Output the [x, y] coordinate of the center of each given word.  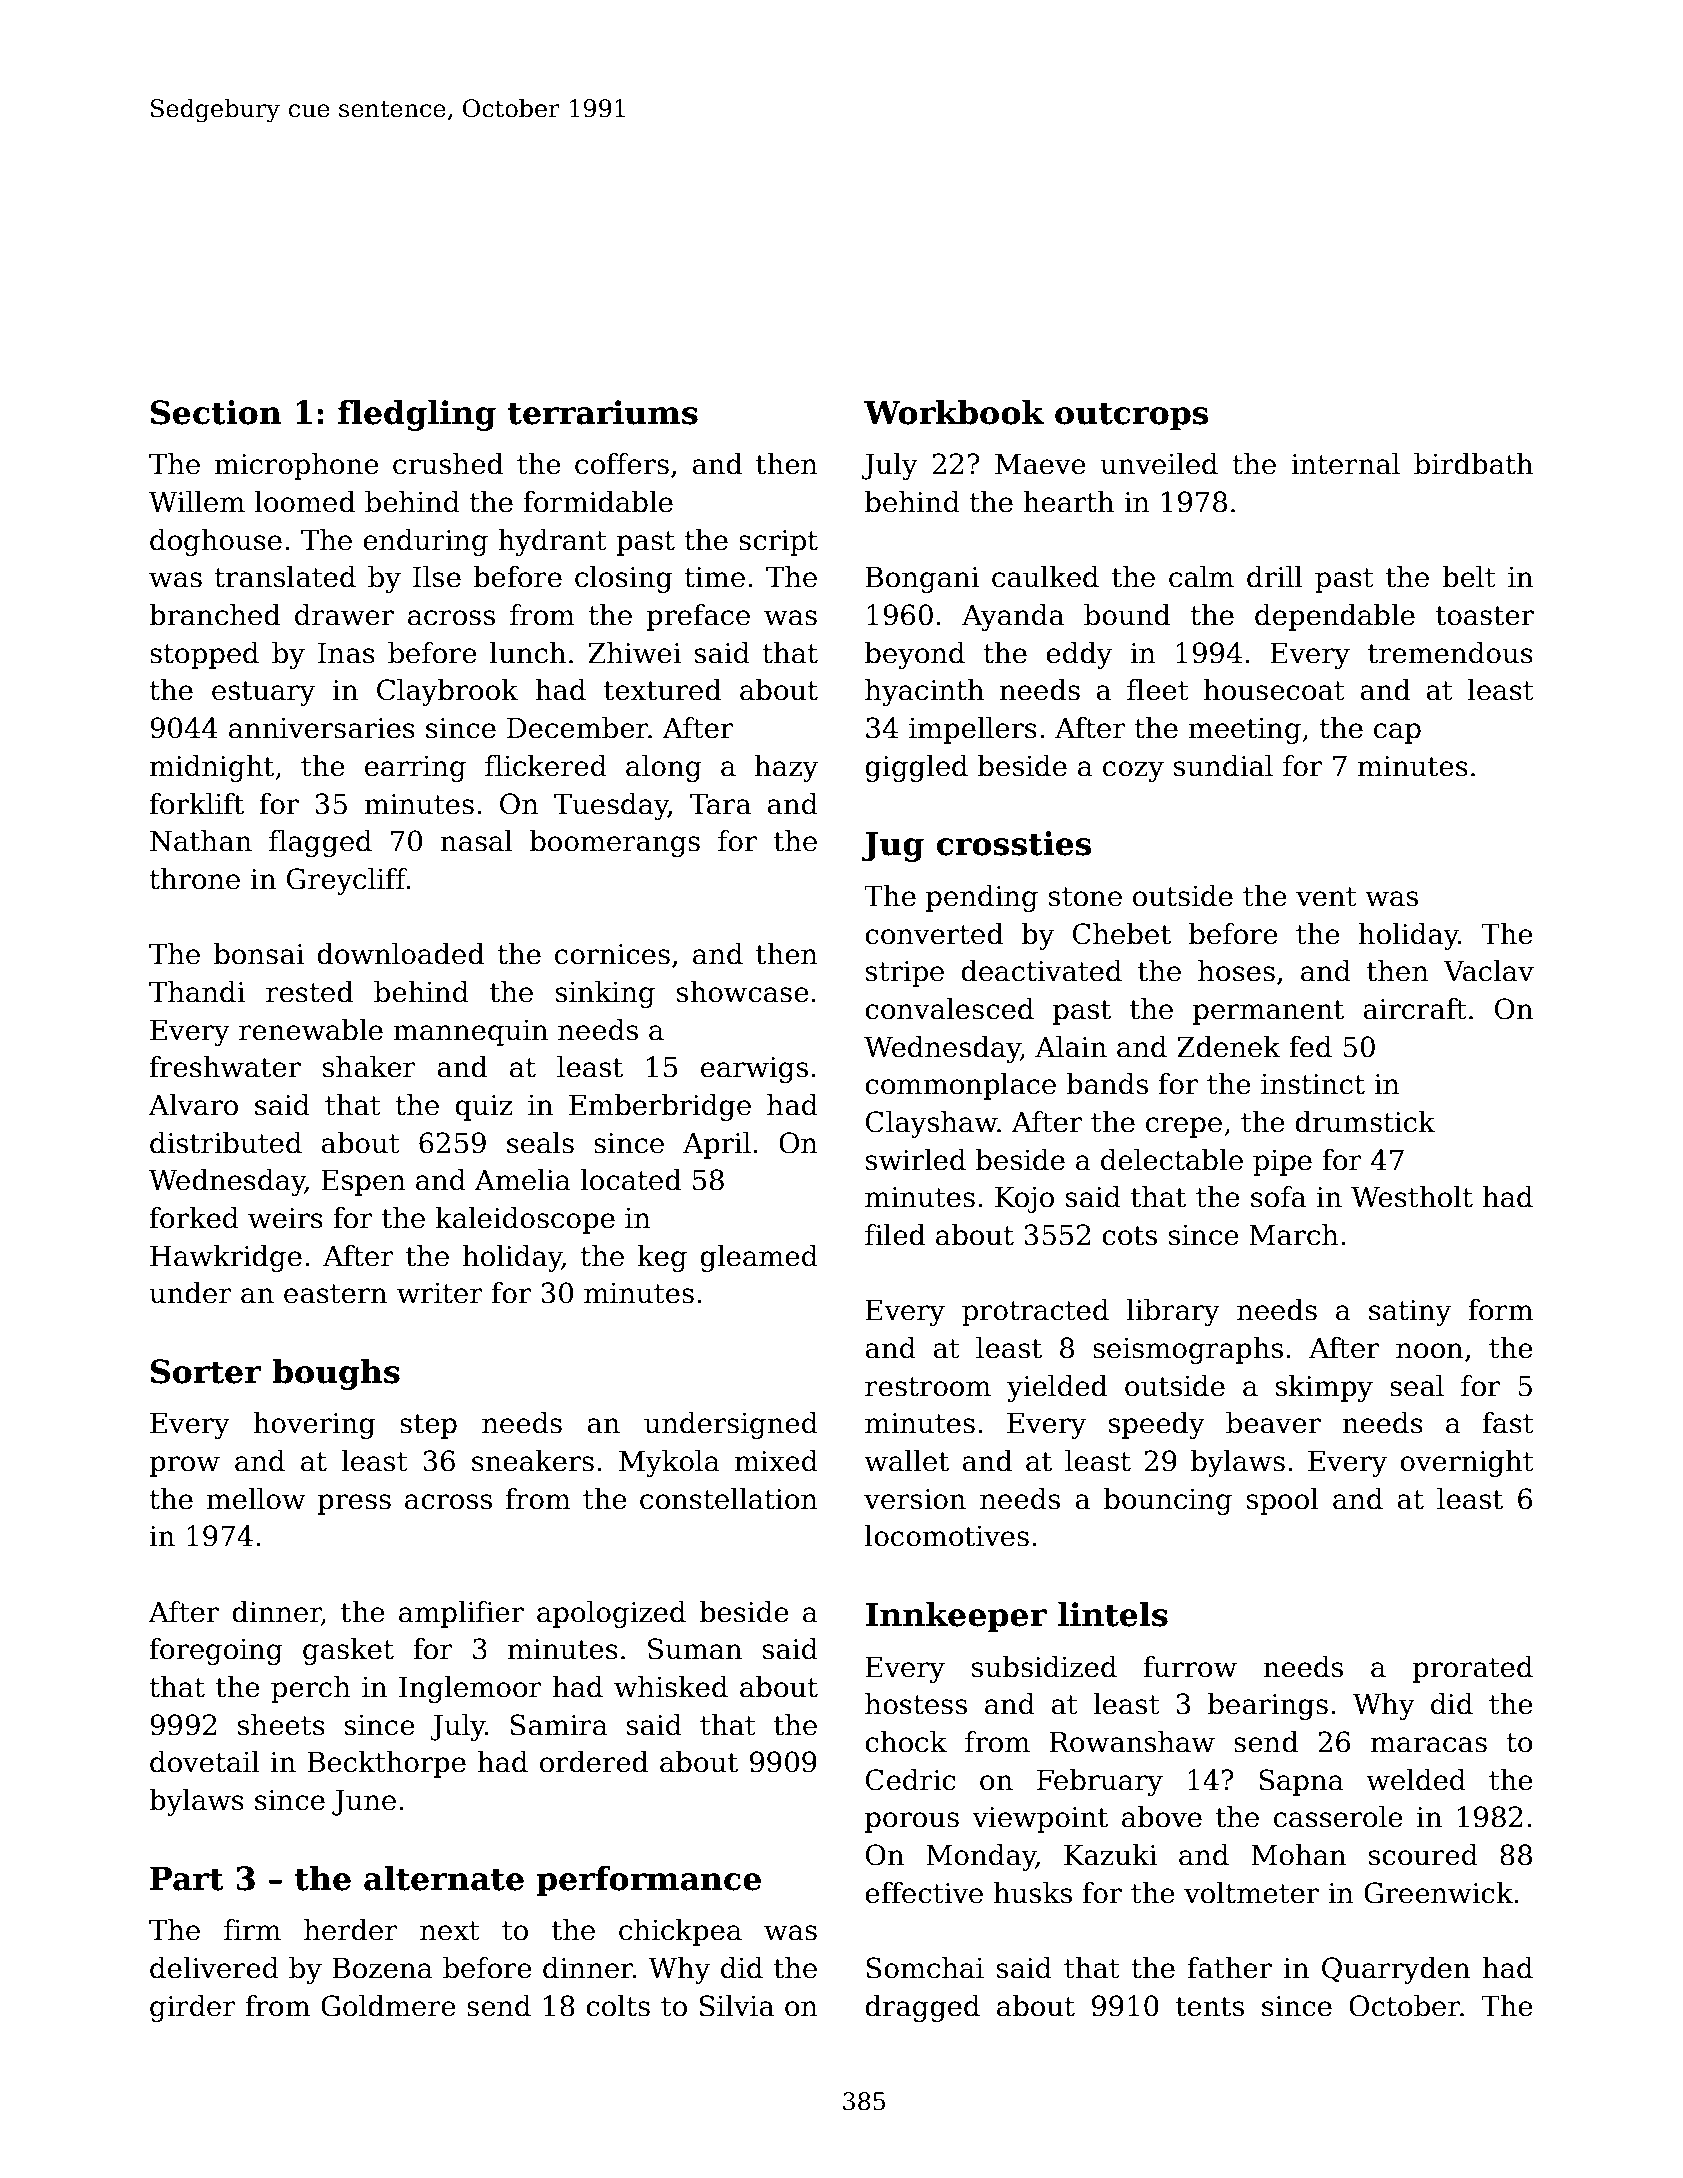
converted [934, 934]
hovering [314, 1425]
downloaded [400, 954]
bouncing [1168, 1501]
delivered [214, 1968]
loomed [304, 502]
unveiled [1159, 464]
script [778, 543]
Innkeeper [956, 1617]
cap [1397, 733]
